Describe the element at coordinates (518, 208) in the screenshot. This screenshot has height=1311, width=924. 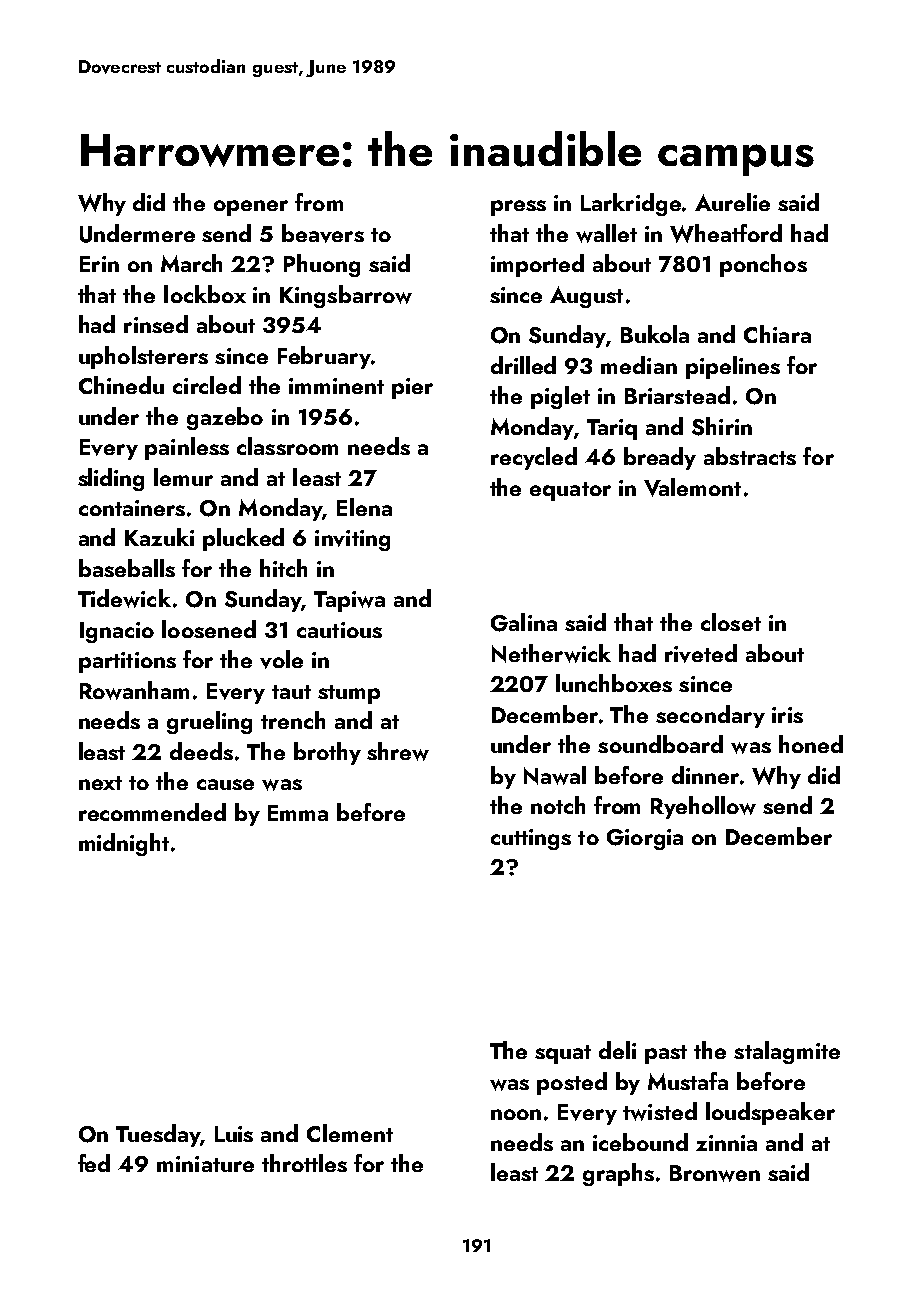
I see `press` at that location.
